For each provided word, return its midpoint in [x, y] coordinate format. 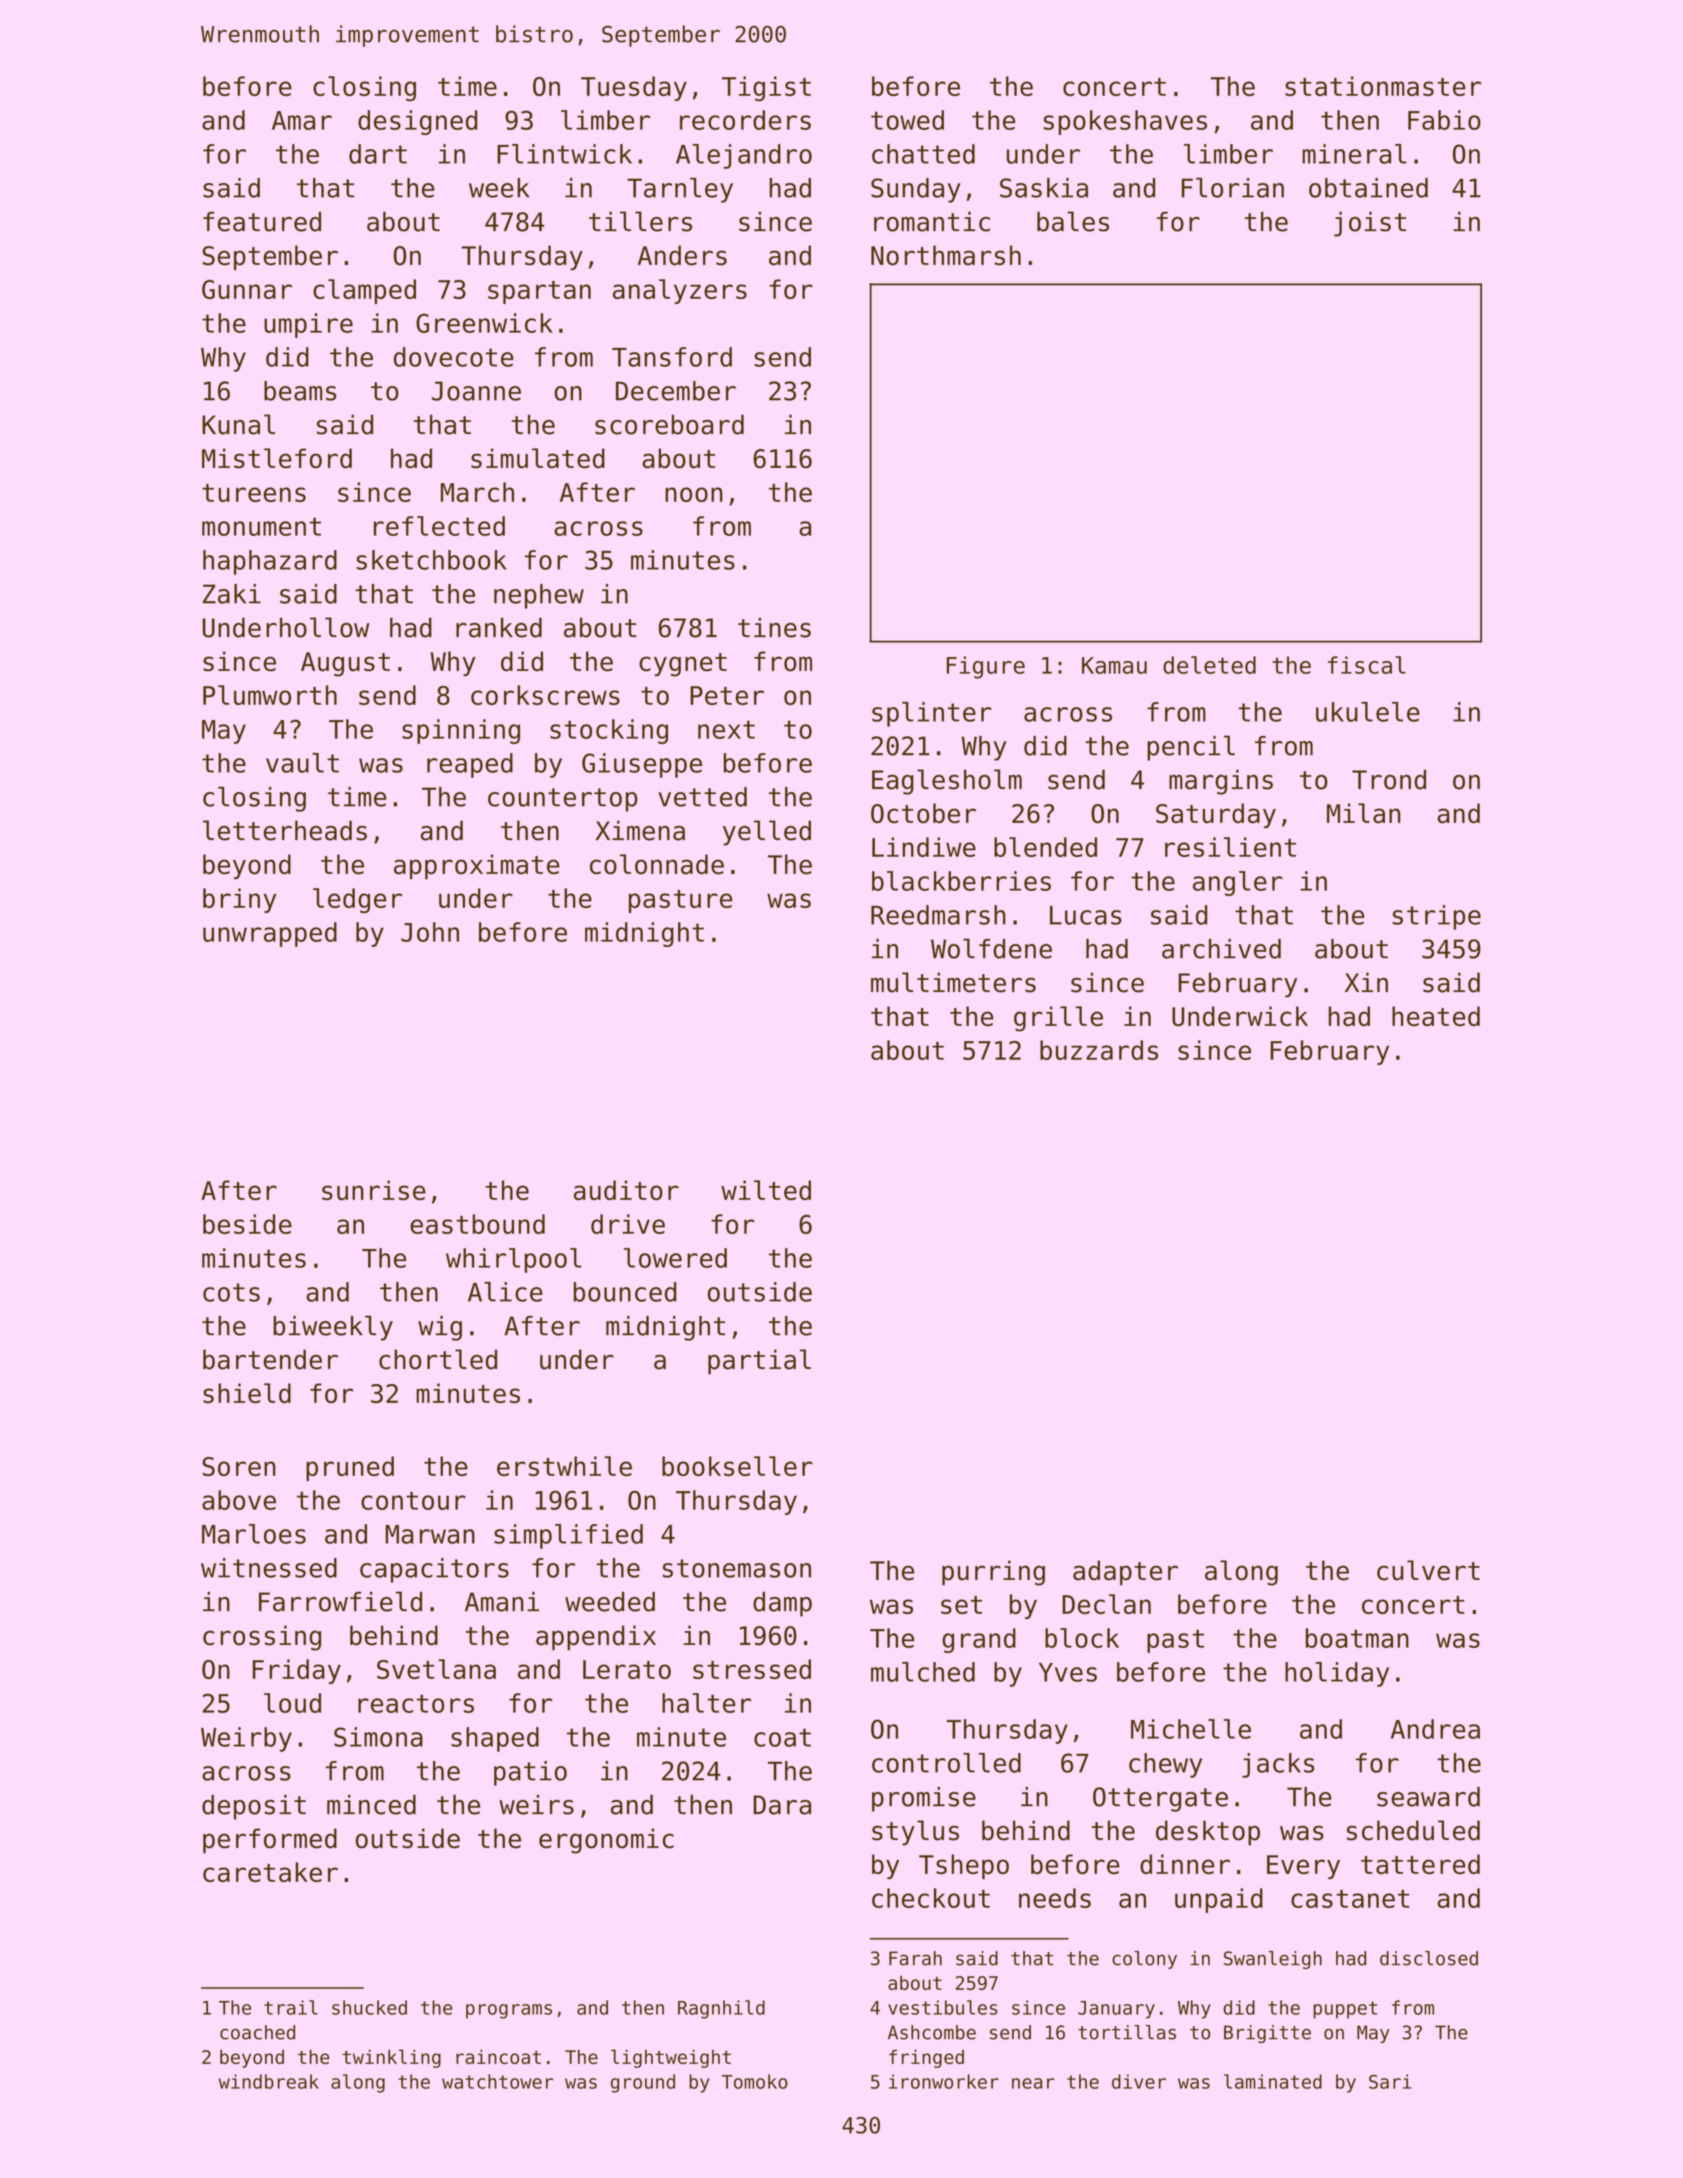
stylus [915, 1833]
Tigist [766, 88]
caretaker [270, 1872]
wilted [766, 1190]
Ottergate [1160, 1799]
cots [231, 1292]
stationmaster [1383, 86]
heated [1436, 1016]
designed [417, 122]
